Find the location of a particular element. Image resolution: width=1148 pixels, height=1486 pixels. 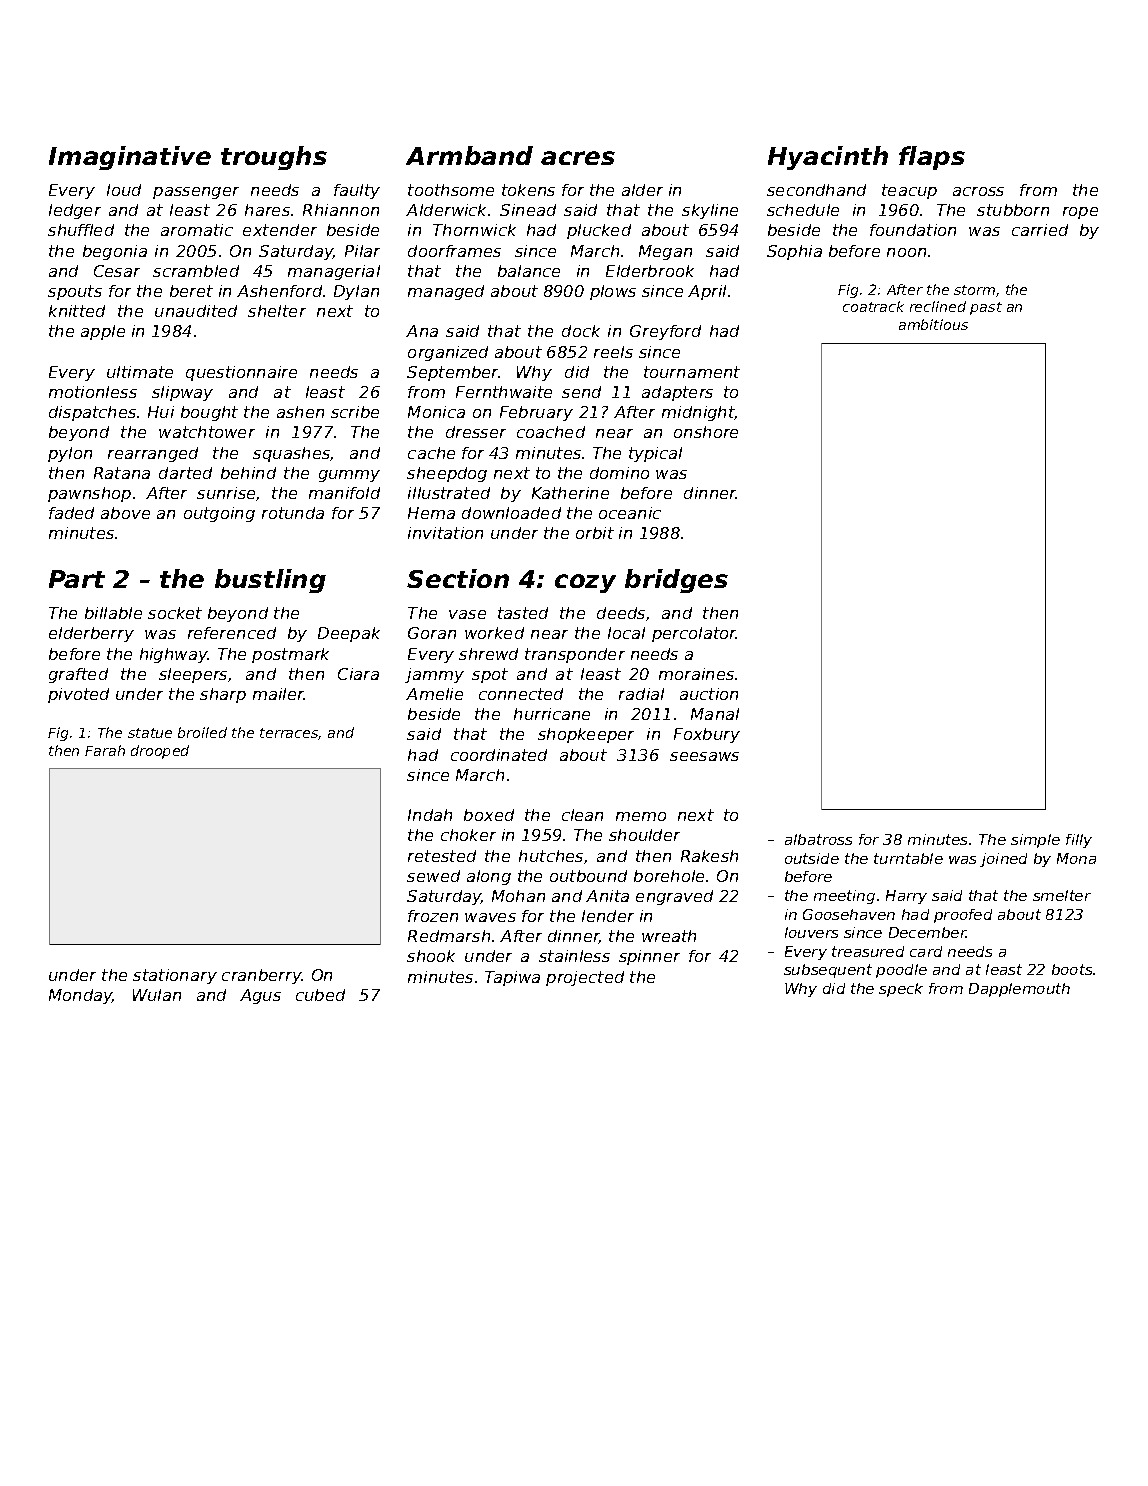

subsequent is located at coordinates (828, 971).
